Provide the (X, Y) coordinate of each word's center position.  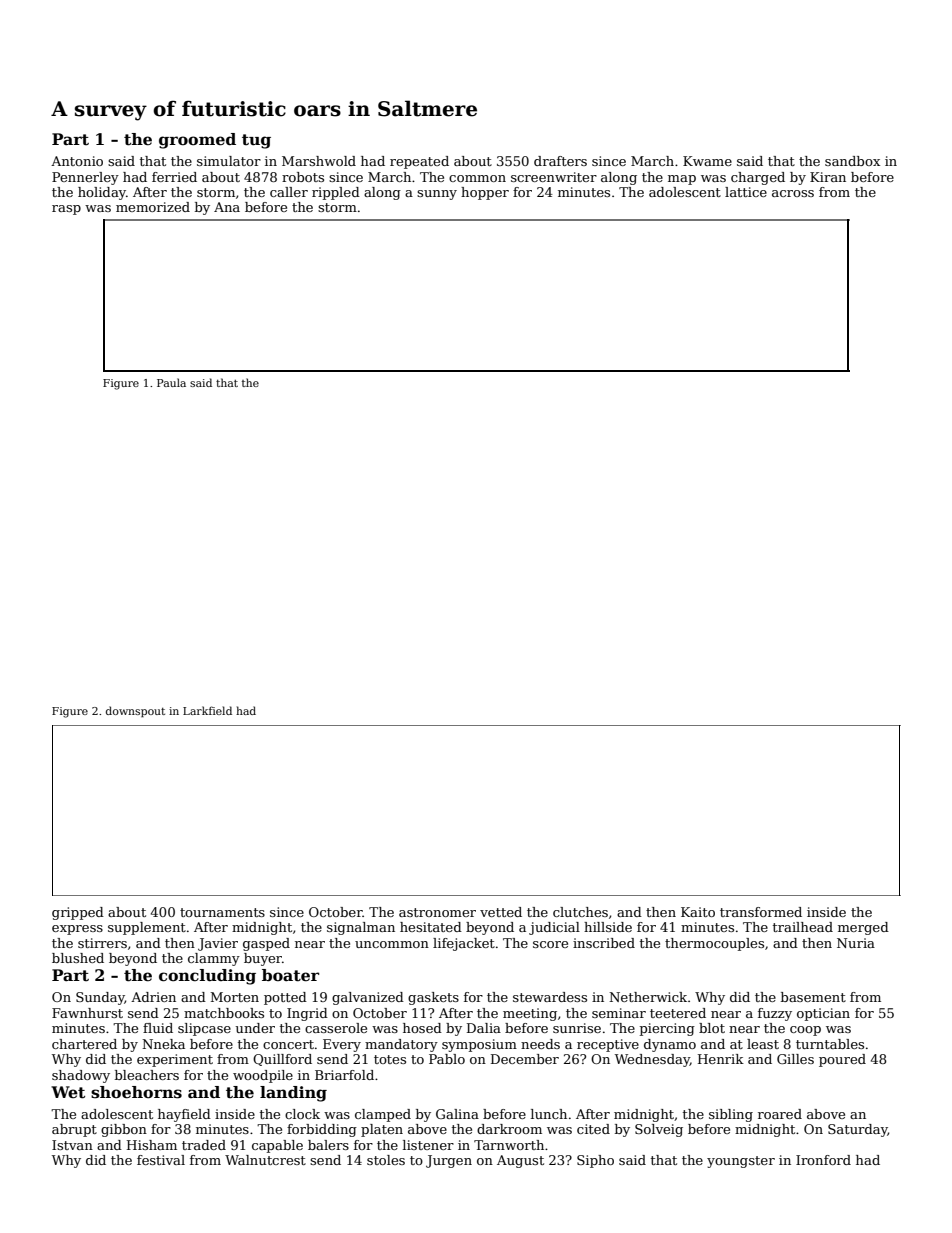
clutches (580, 912)
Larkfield (207, 710)
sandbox (852, 161)
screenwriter (554, 177)
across (793, 193)
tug (256, 141)
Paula (171, 382)
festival (161, 1160)
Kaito (698, 912)
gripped (78, 913)
